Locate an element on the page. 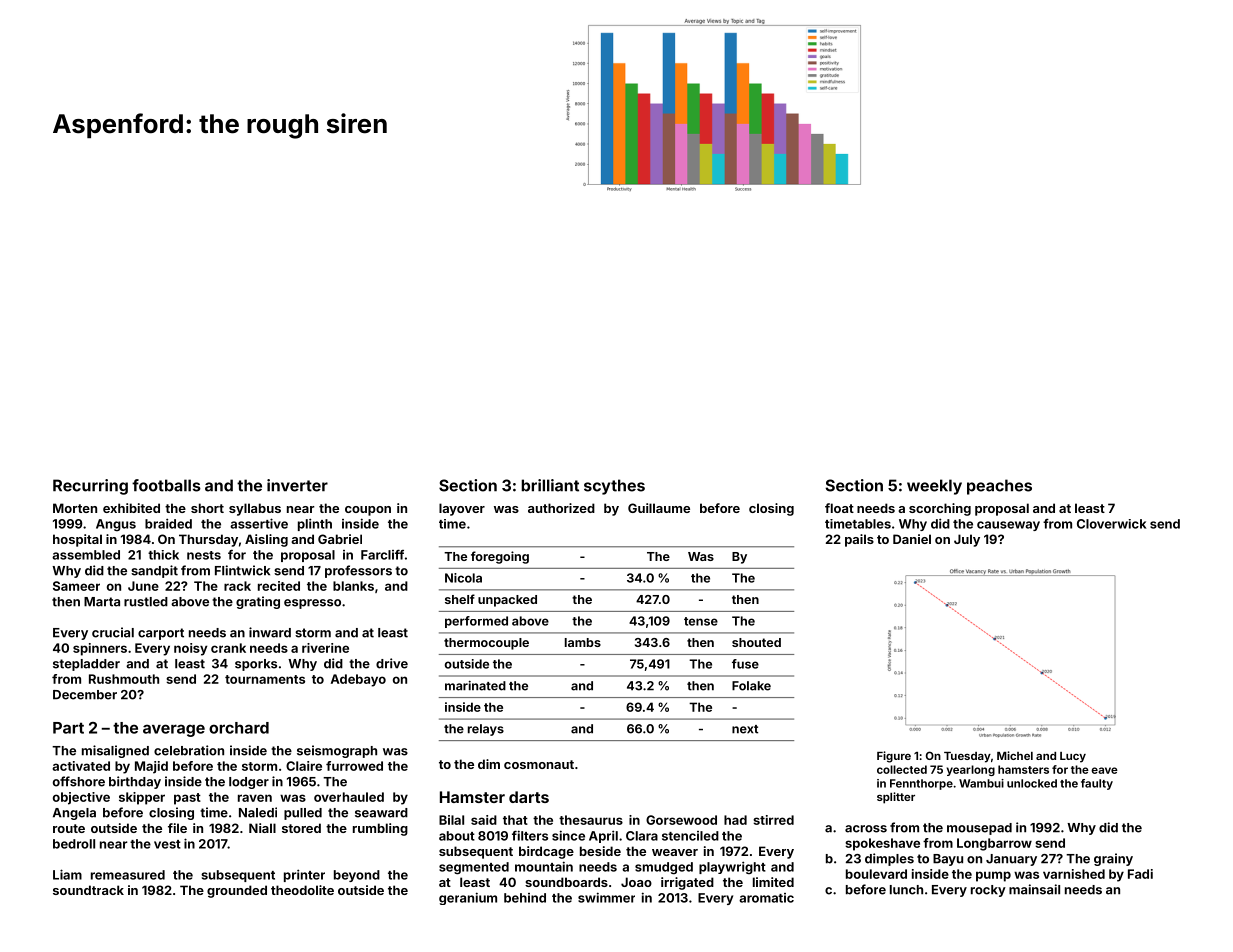 This document has width=1233, height=952. lambs is located at coordinates (583, 642).
